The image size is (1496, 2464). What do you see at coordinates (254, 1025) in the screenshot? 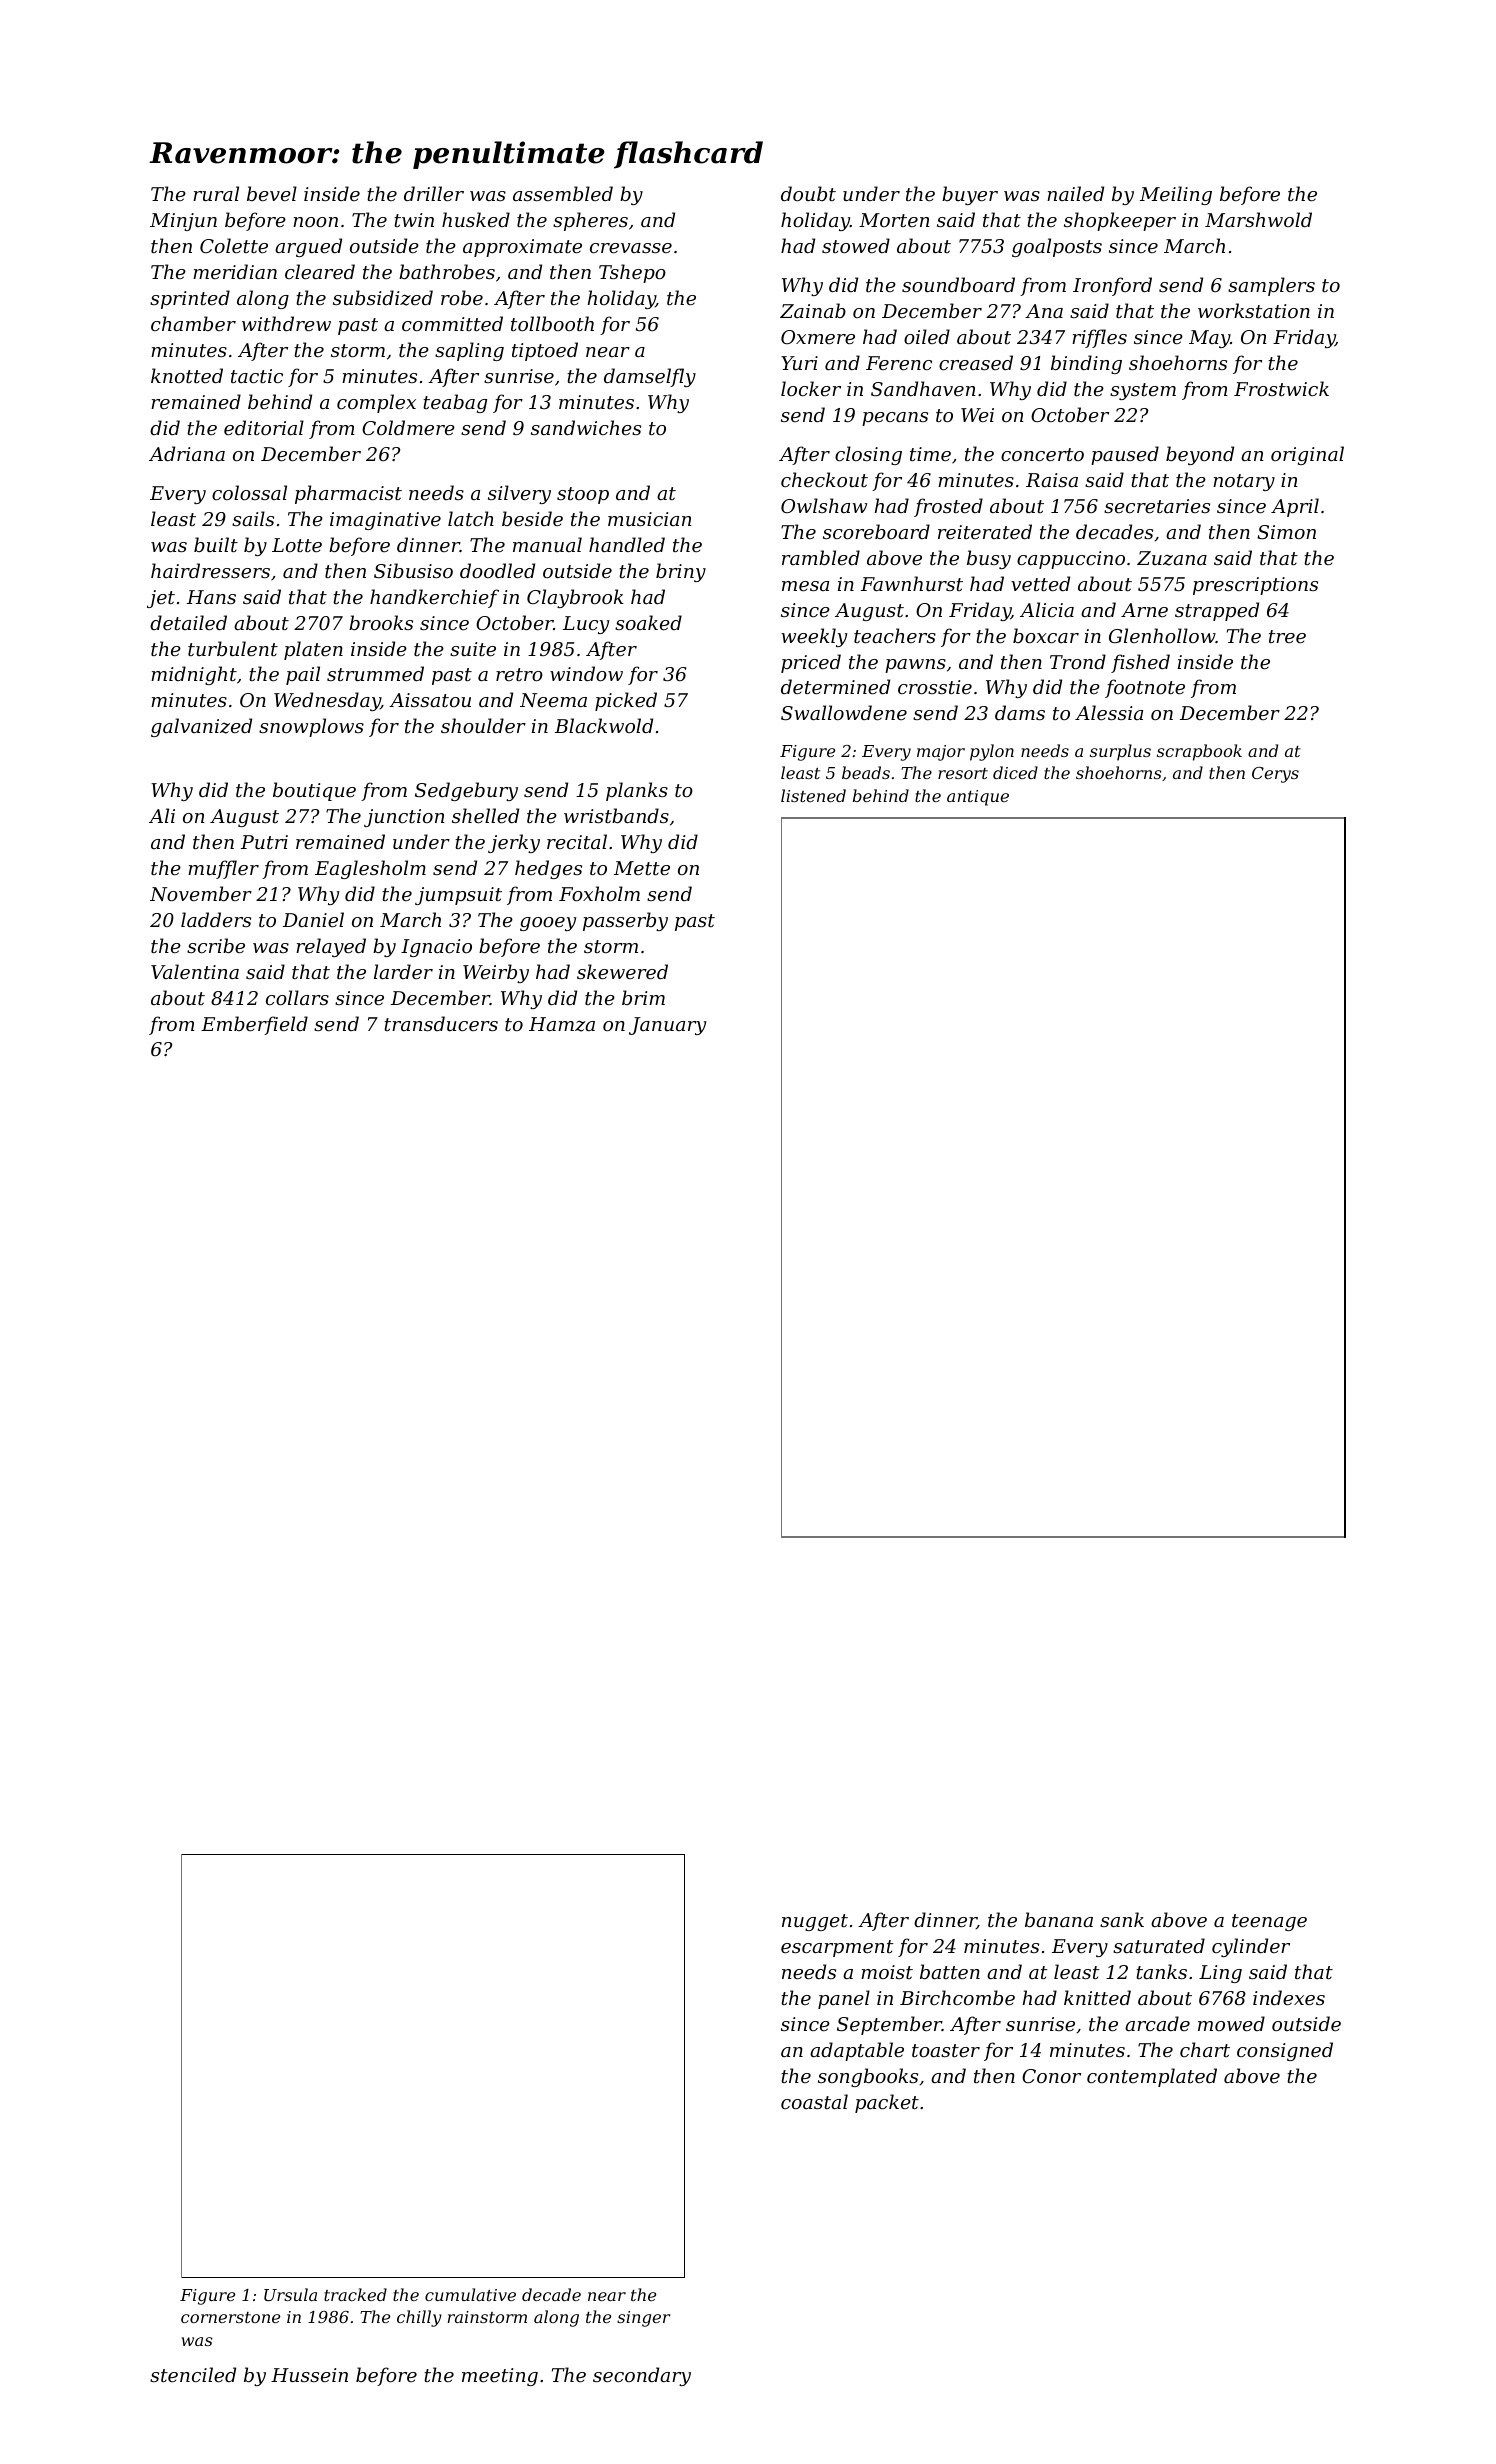
I see `Emberfield` at bounding box center [254, 1025].
